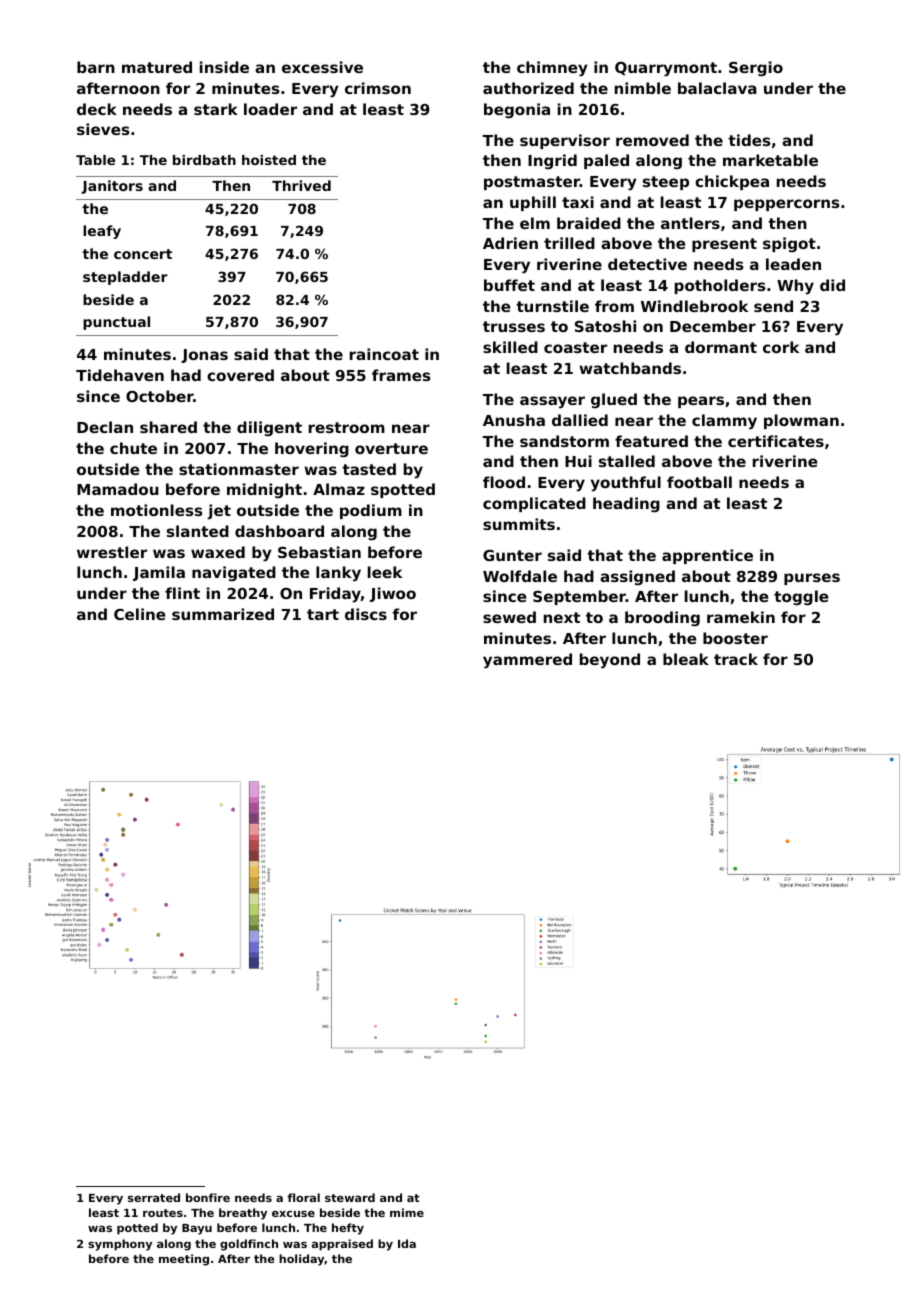  I want to click on Janitors, so click(112, 187).
